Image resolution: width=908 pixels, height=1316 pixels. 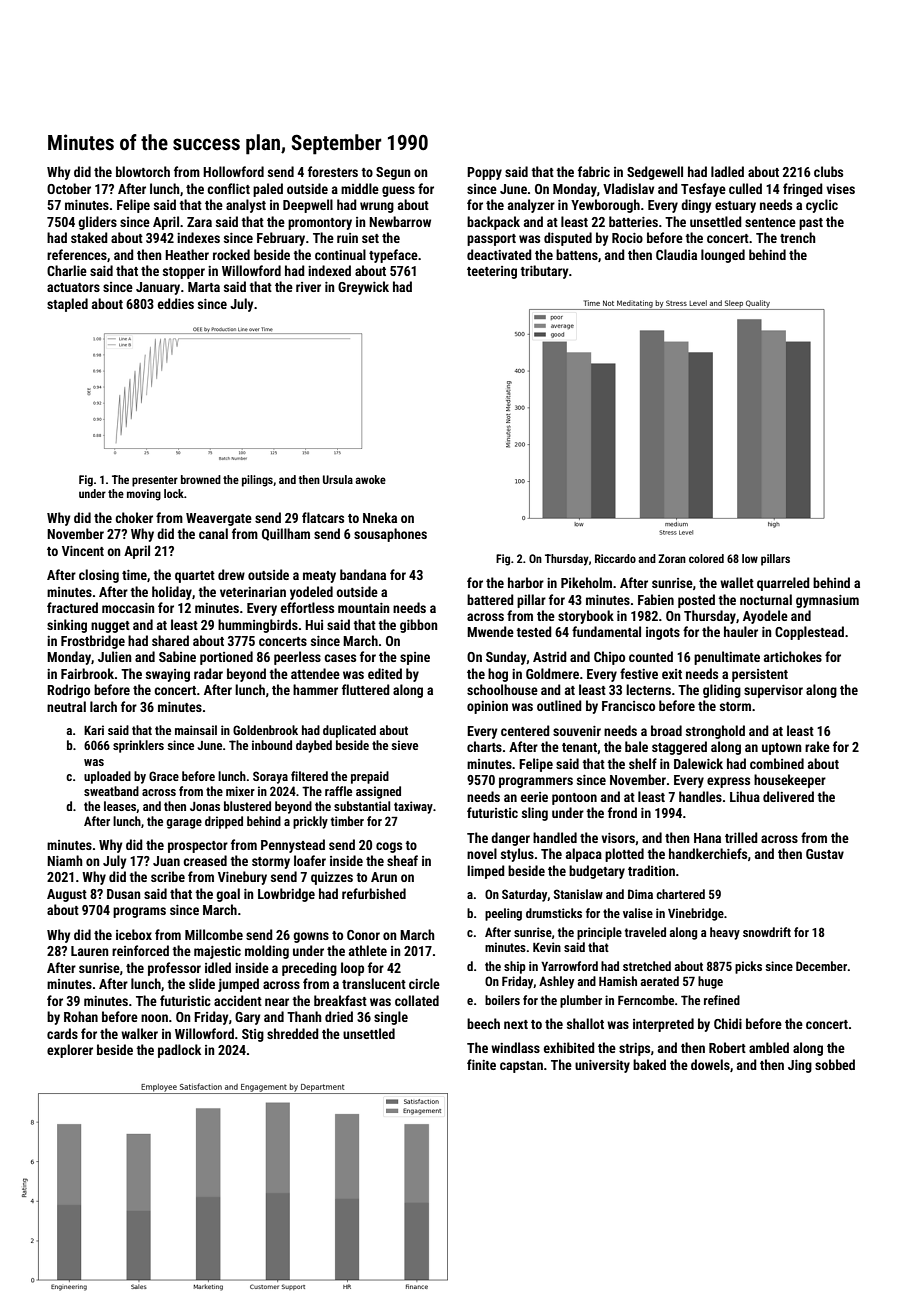 What do you see at coordinates (602, 1066) in the screenshot?
I see `university` at bounding box center [602, 1066].
